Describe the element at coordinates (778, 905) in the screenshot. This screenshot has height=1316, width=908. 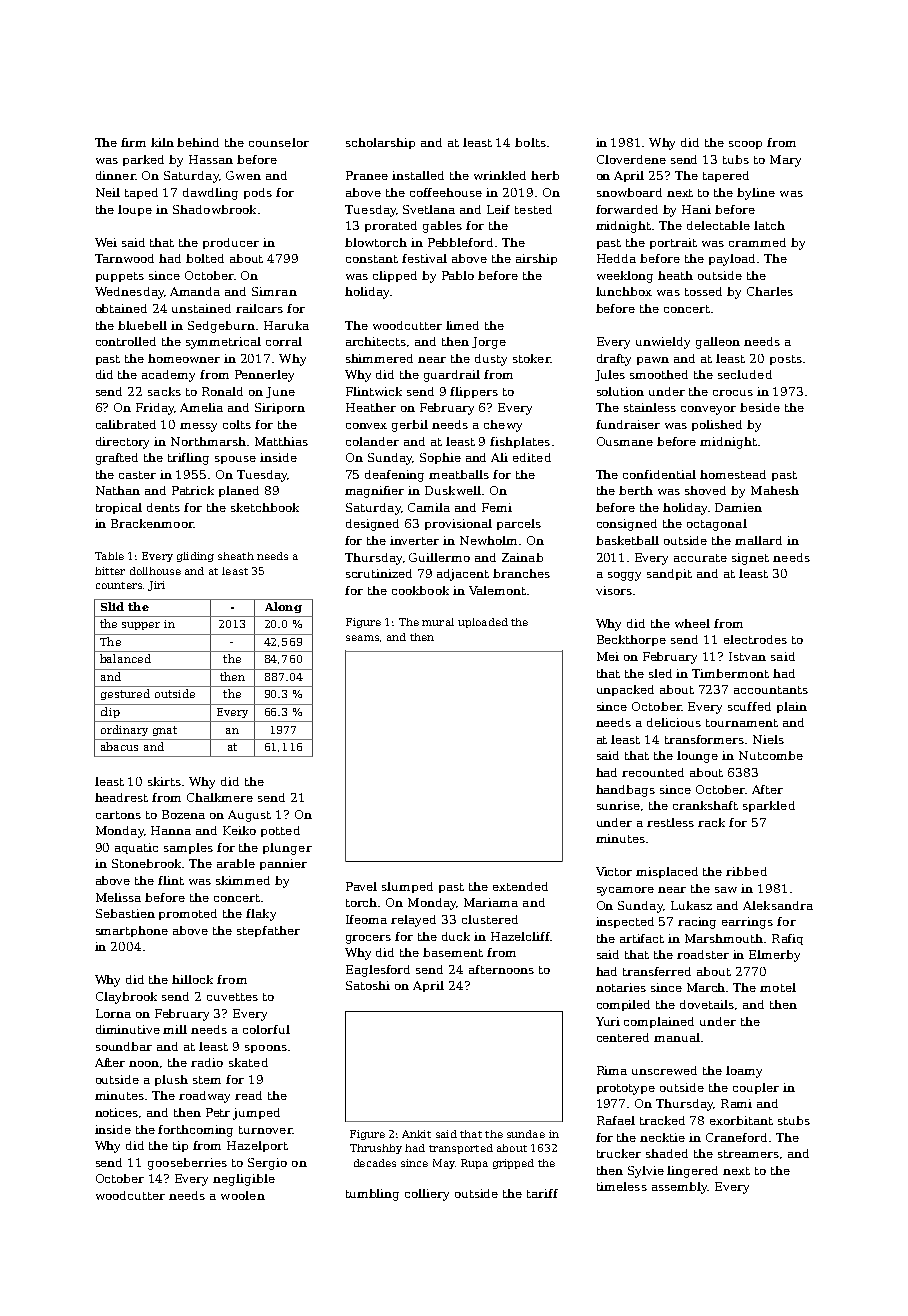
I see `Aleksandra` at that location.
